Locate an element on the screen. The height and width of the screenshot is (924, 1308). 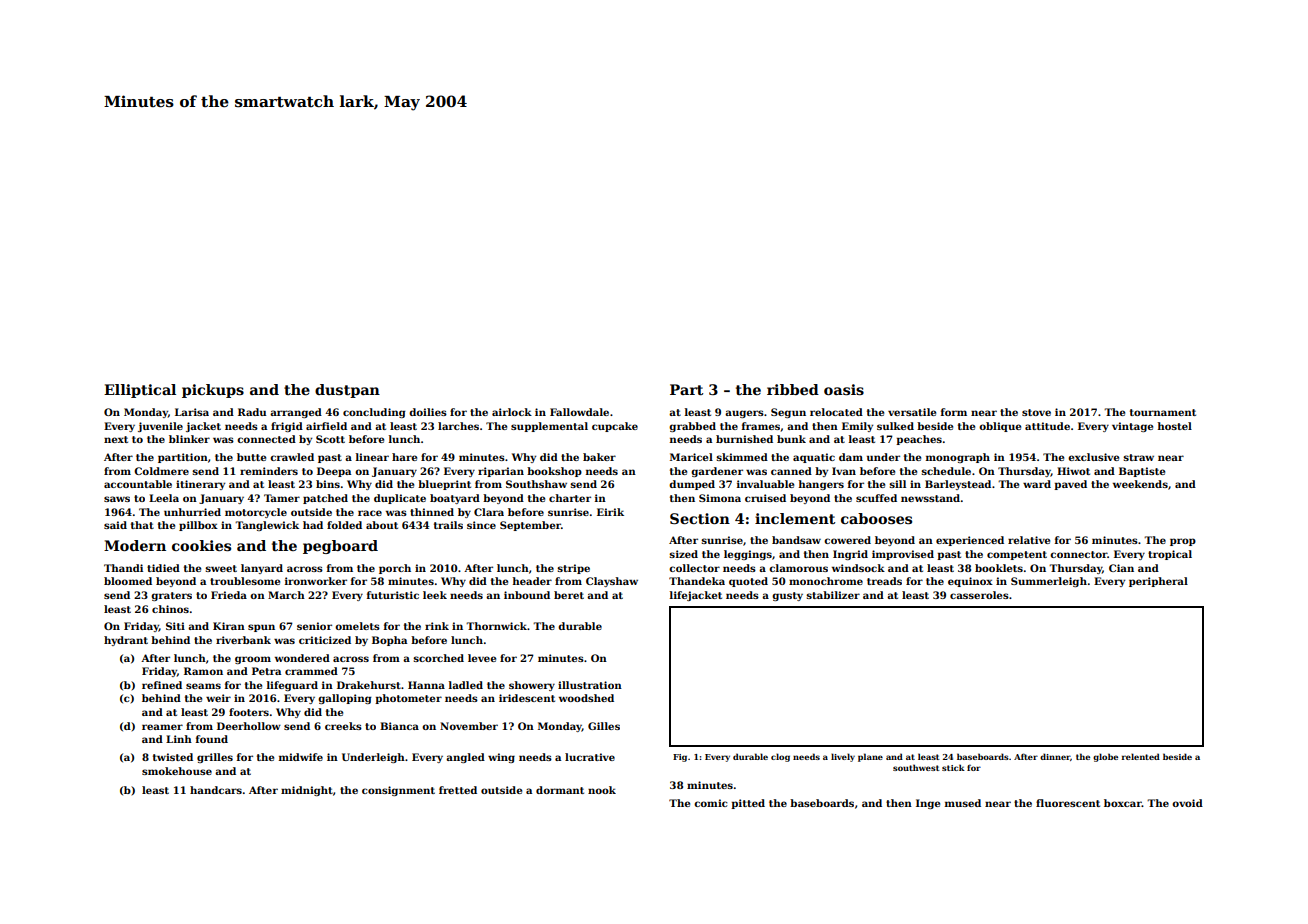
said is located at coordinates (115, 525).
